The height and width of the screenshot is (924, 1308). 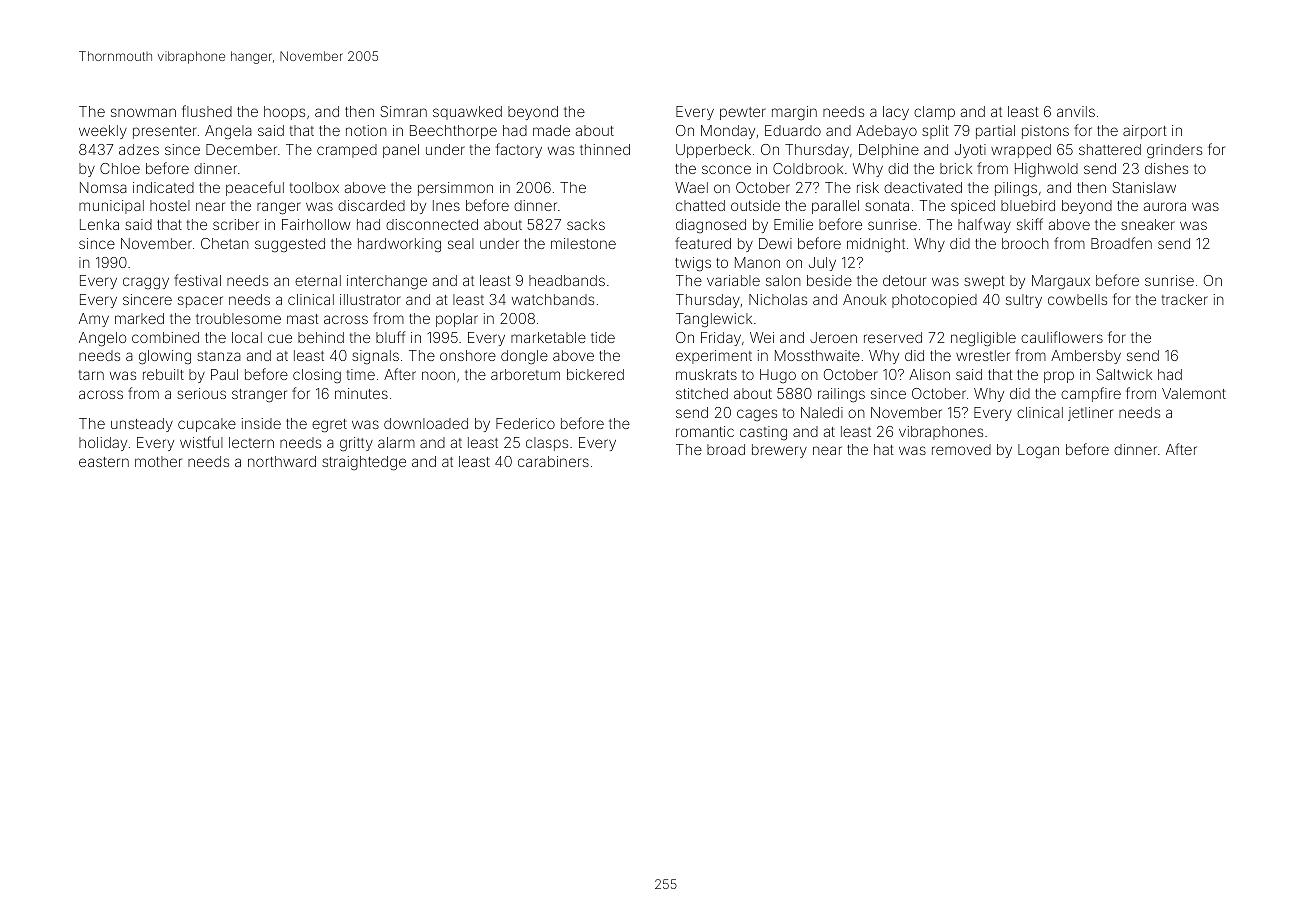 What do you see at coordinates (317, 376) in the screenshot?
I see `closing` at bounding box center [317, 376].
